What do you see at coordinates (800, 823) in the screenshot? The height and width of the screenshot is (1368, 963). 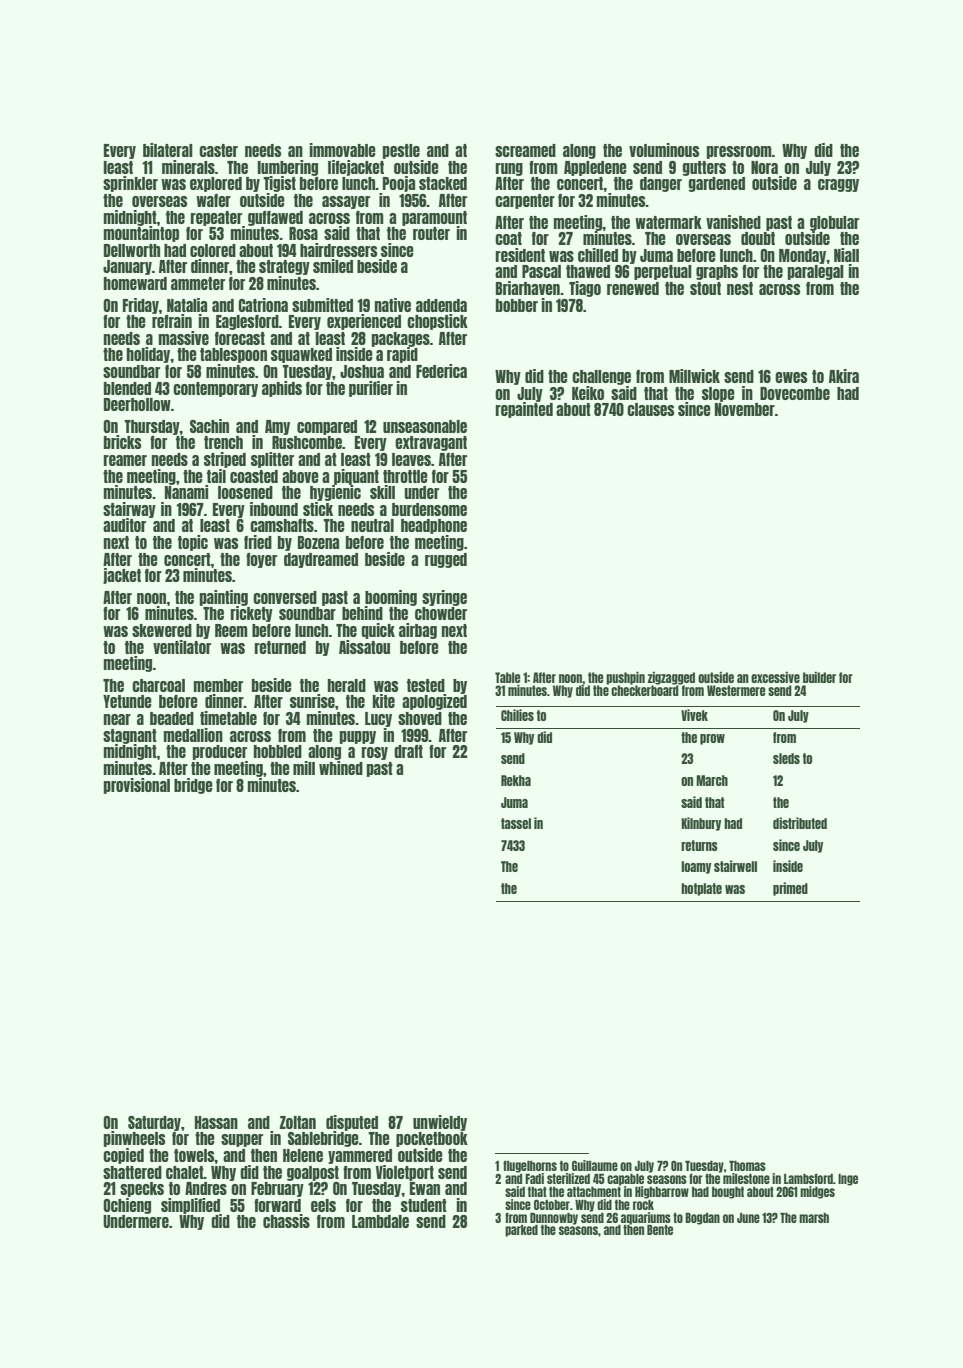 I see `distributed` at bounding box center [800, 823].
